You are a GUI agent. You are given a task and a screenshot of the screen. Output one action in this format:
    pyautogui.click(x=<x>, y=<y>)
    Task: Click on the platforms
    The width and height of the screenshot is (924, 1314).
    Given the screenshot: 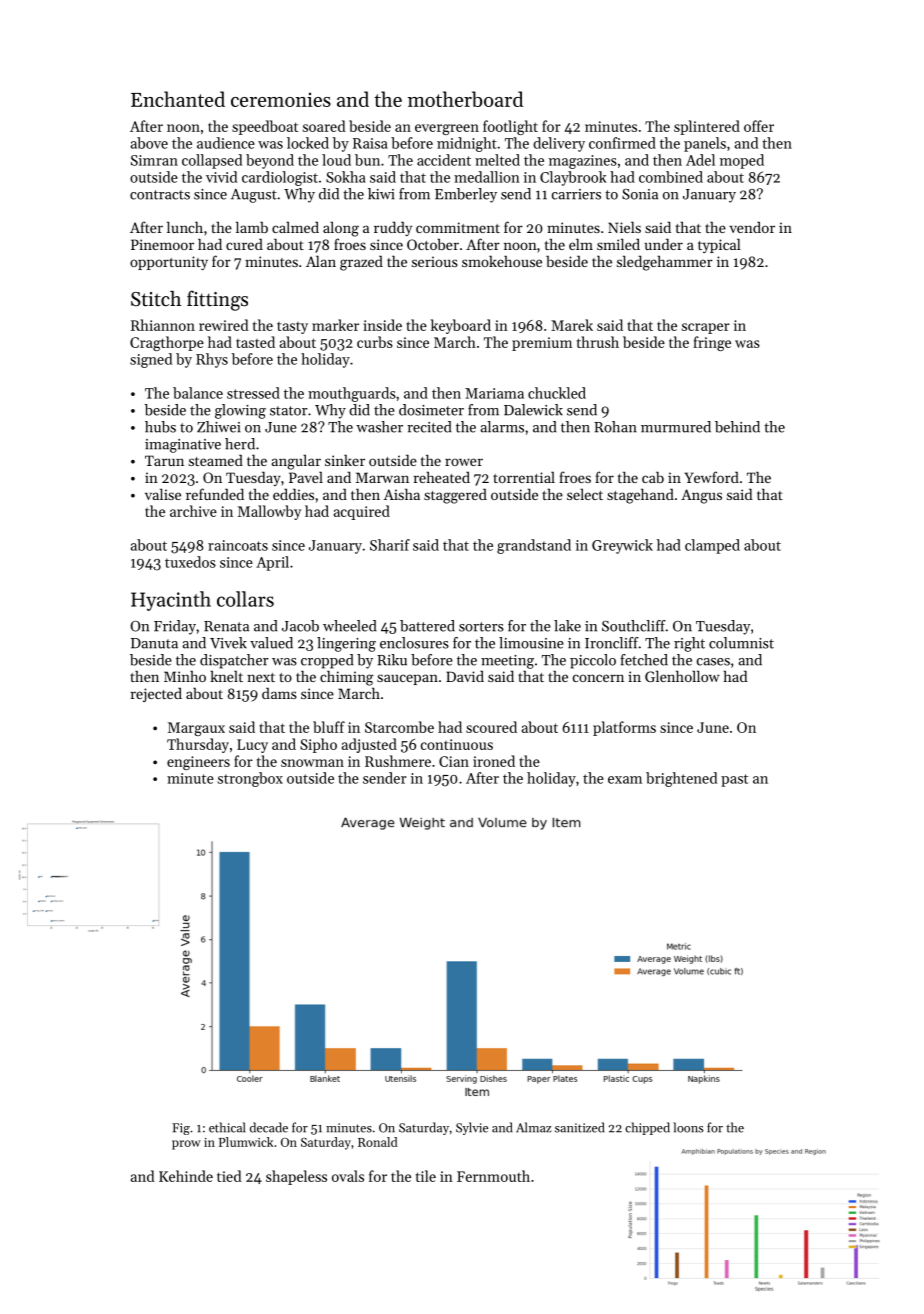 What is the action you would take?
    pyautogui.click(x=624, y=728)
